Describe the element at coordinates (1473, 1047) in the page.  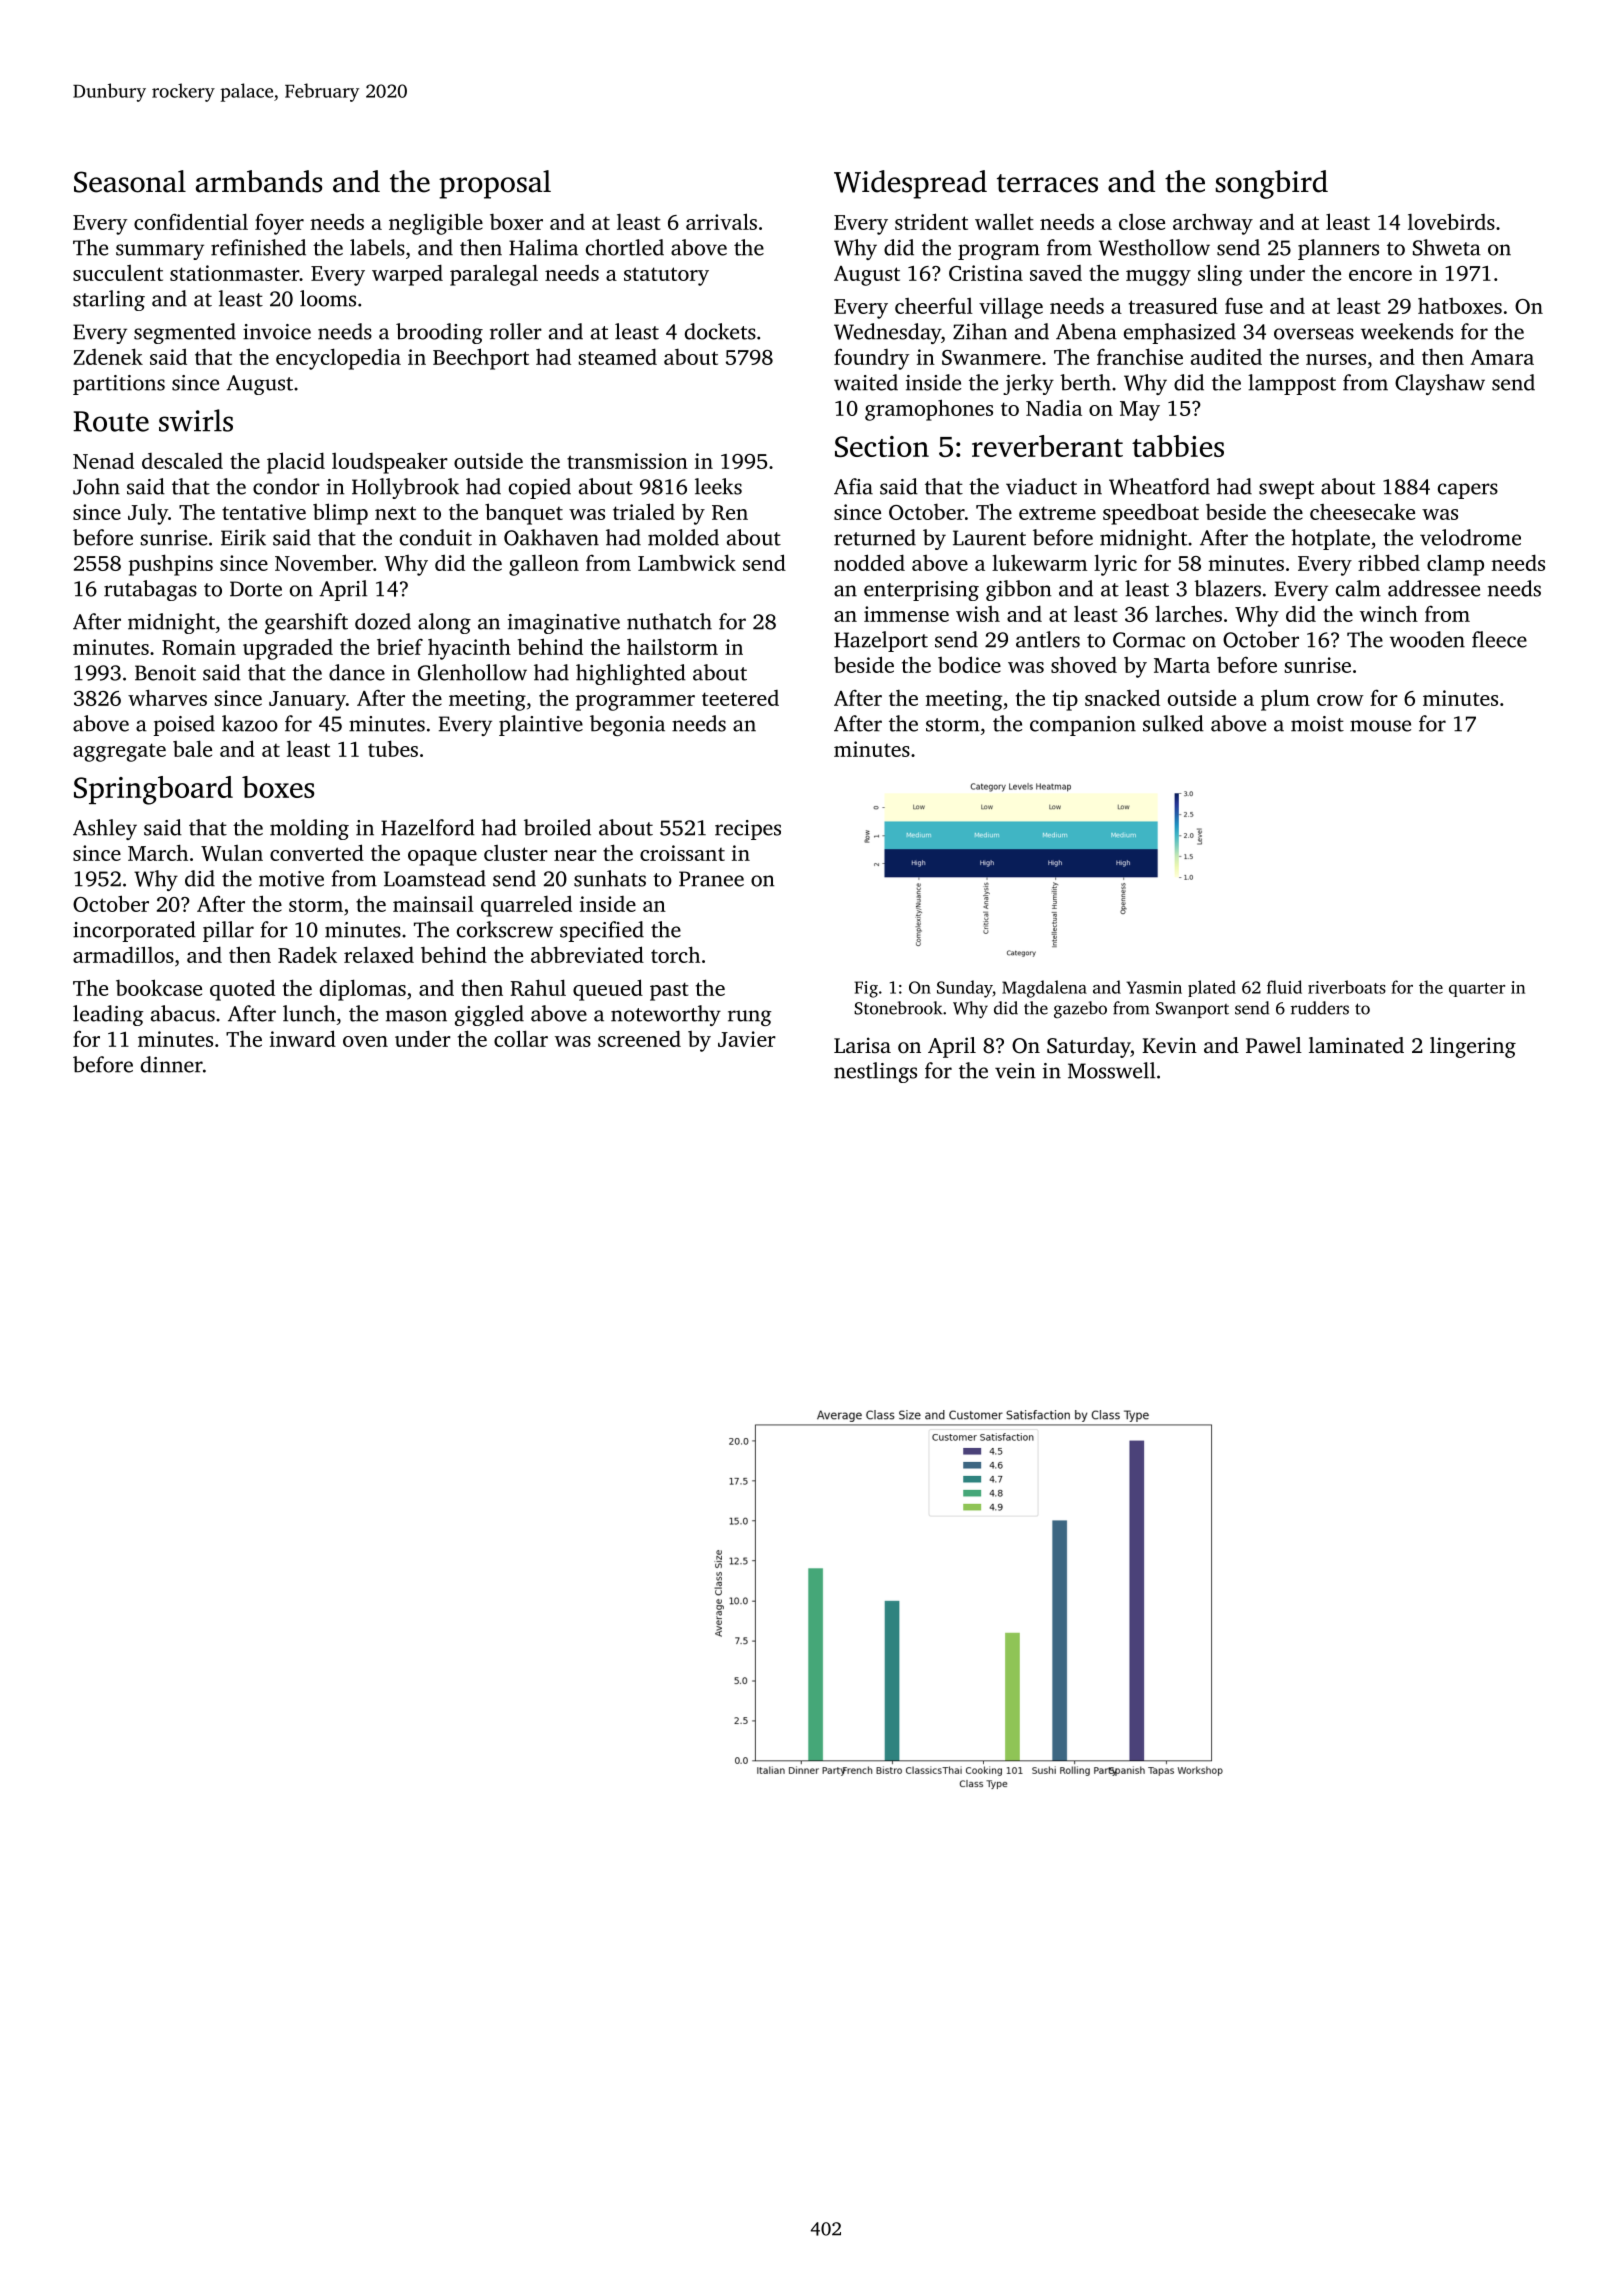
I see `lingering` at that location.
